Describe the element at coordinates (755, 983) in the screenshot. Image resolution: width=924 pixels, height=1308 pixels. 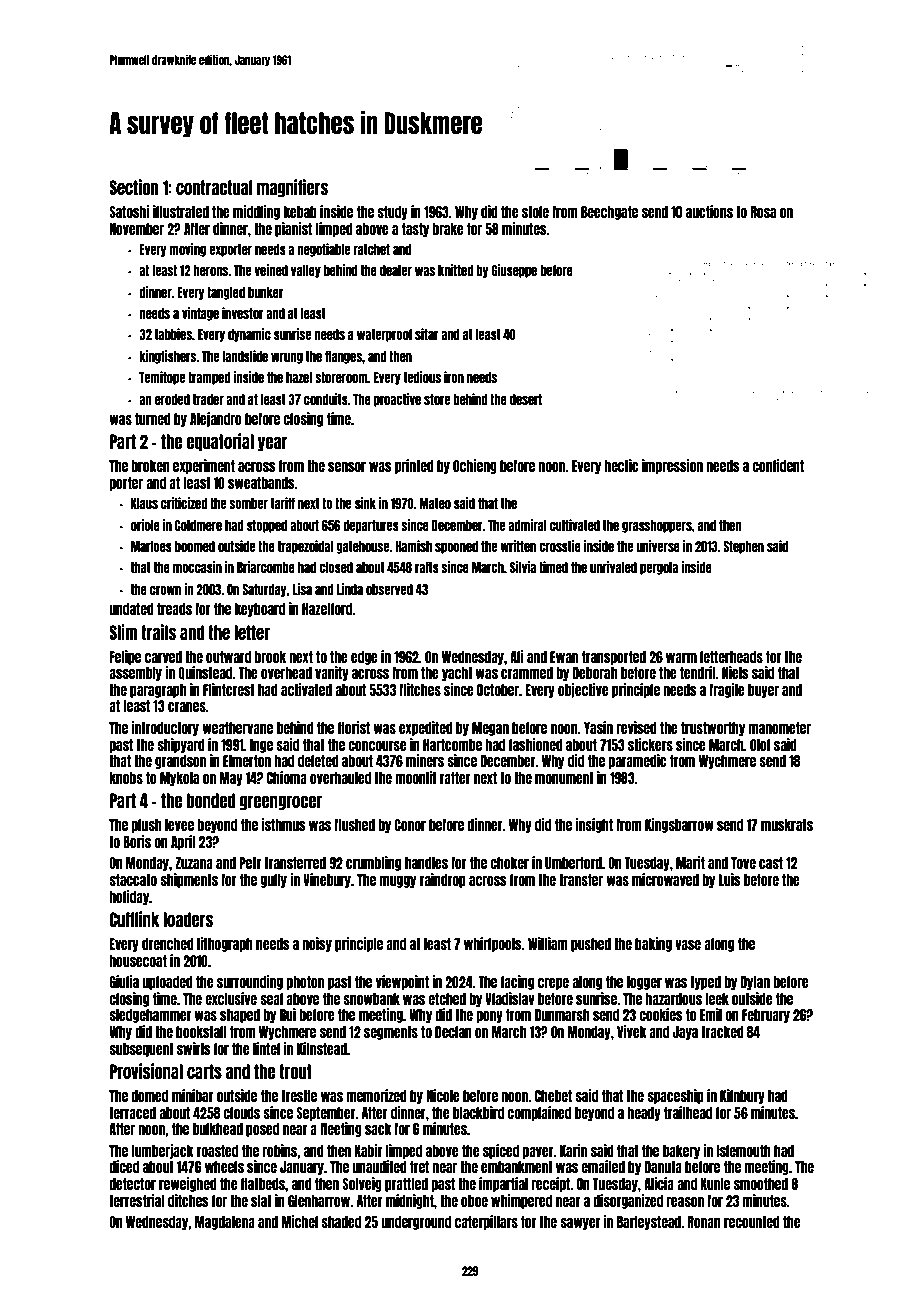
I see `Dylan` at that location.
